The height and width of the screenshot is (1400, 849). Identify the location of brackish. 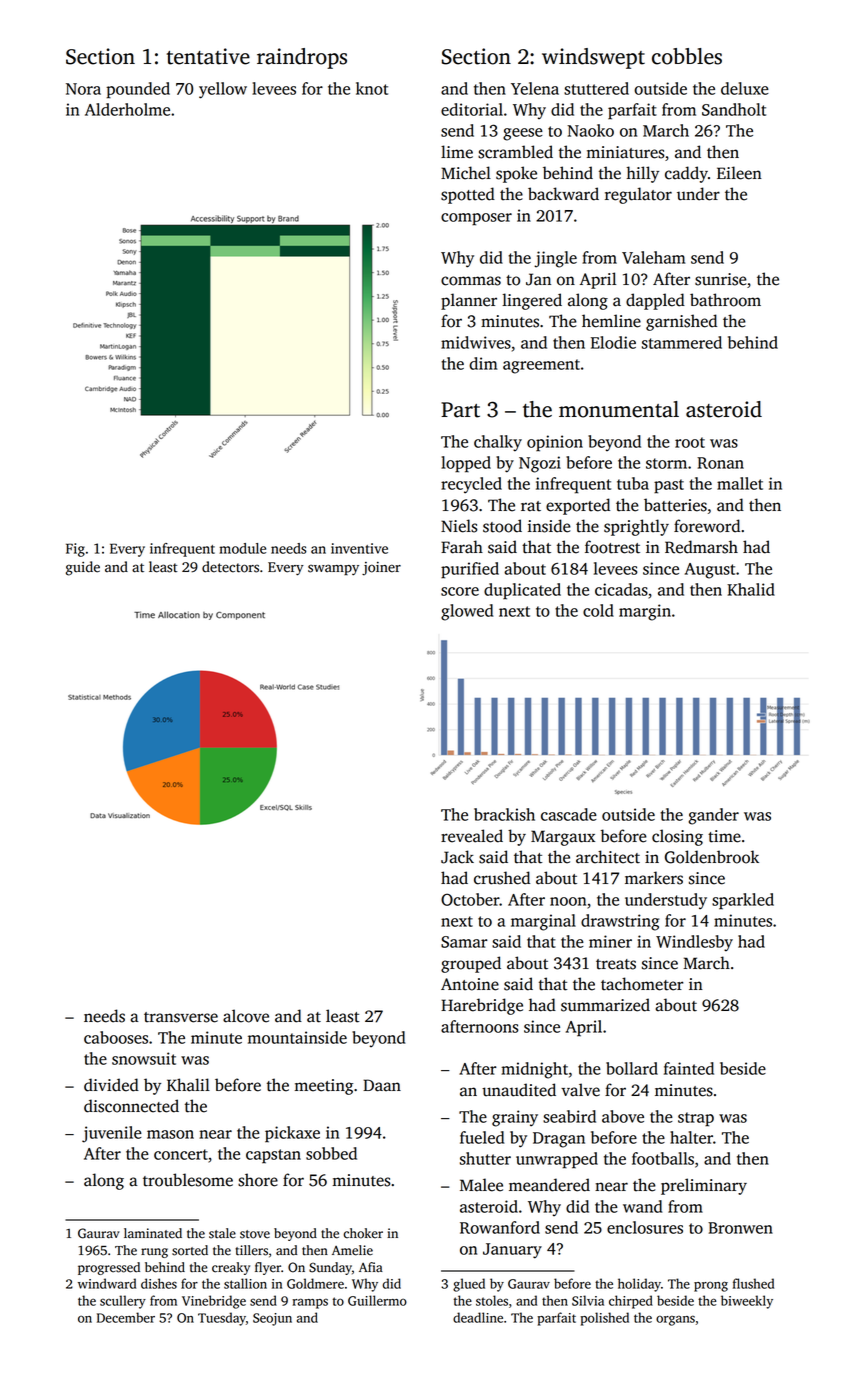
(504, 814).
